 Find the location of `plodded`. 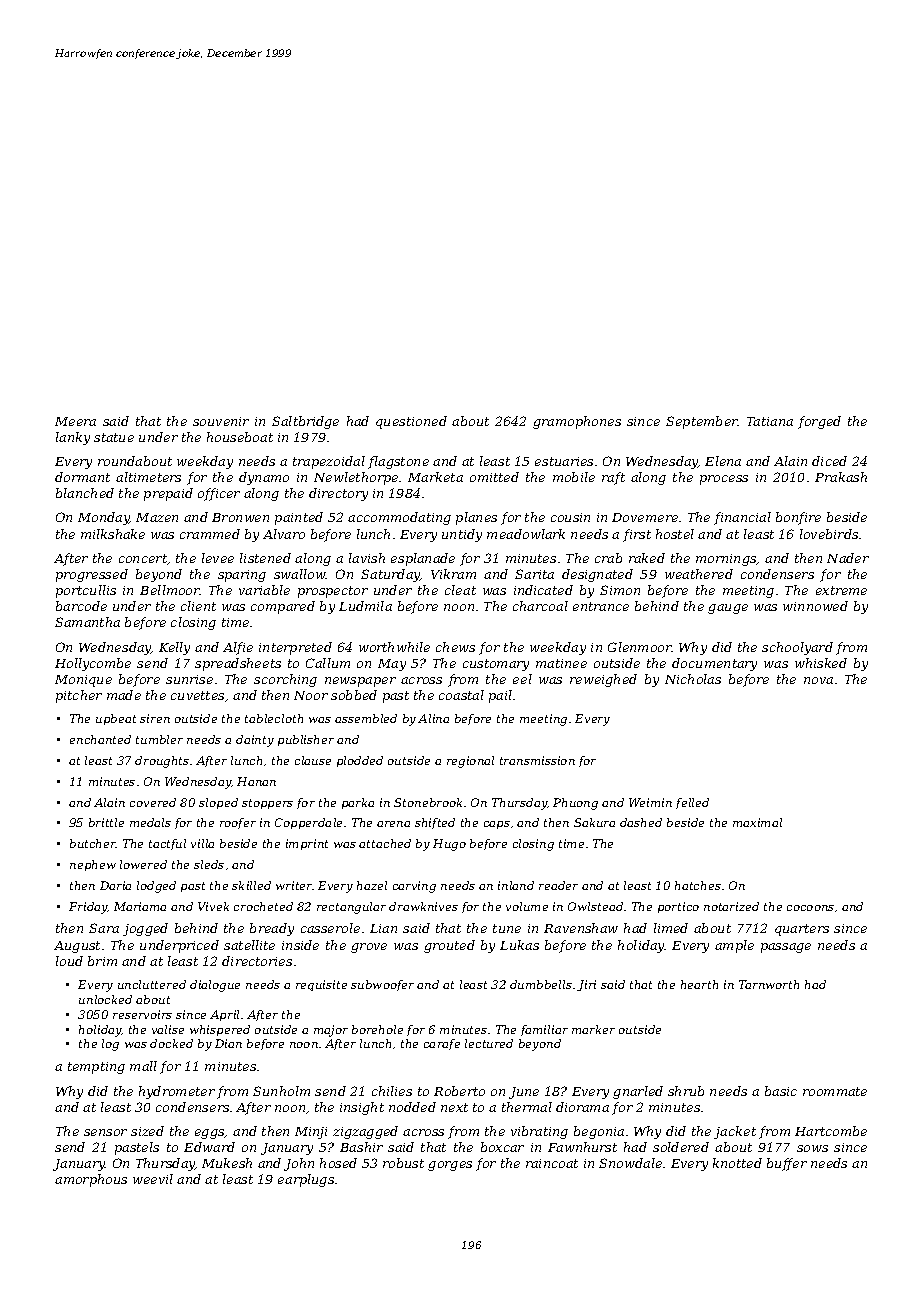

plodded is located at coordinates (360, 761).
